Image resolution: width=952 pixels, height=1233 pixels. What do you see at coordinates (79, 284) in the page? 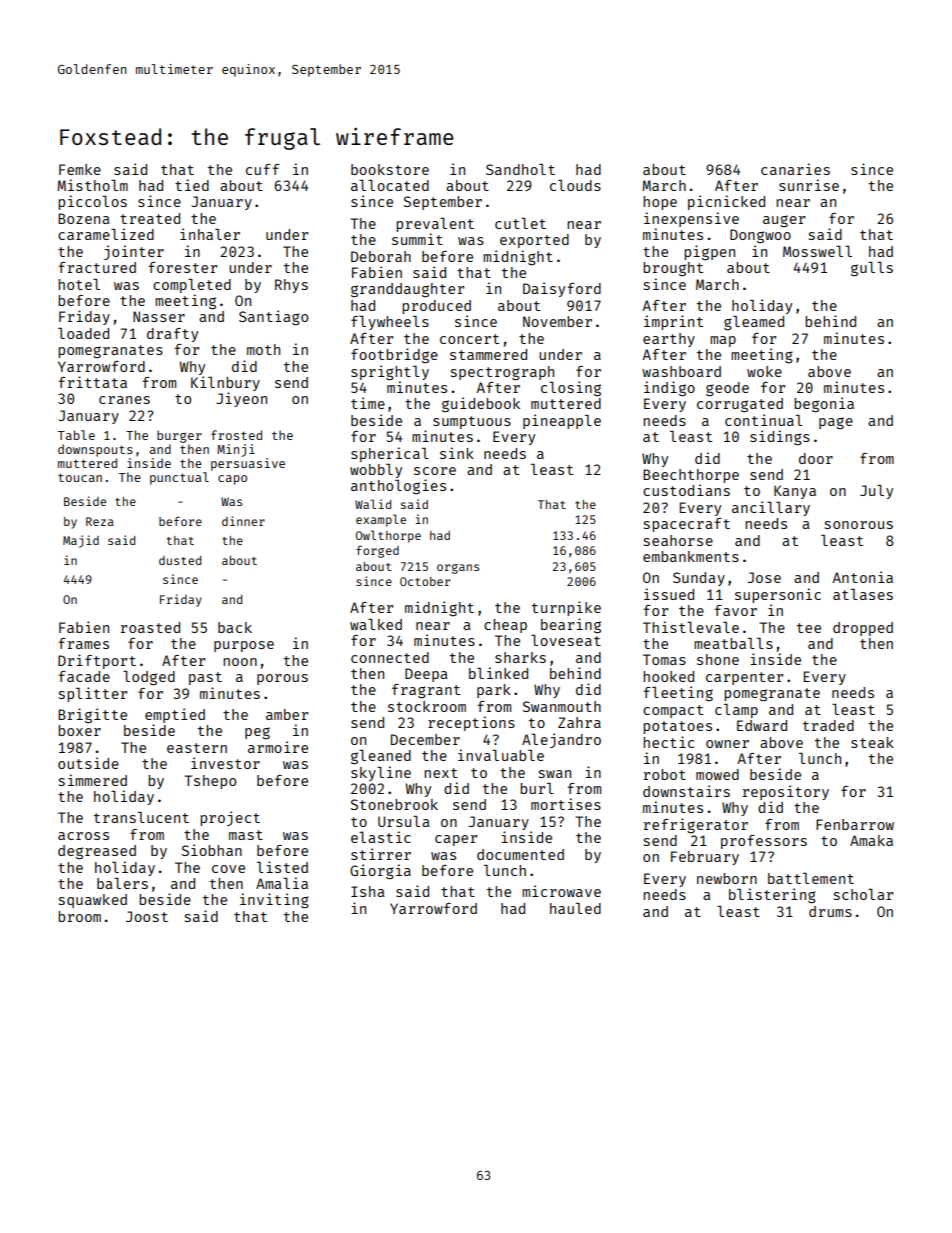
I see `hotel` at bounding box center [79, 284].
